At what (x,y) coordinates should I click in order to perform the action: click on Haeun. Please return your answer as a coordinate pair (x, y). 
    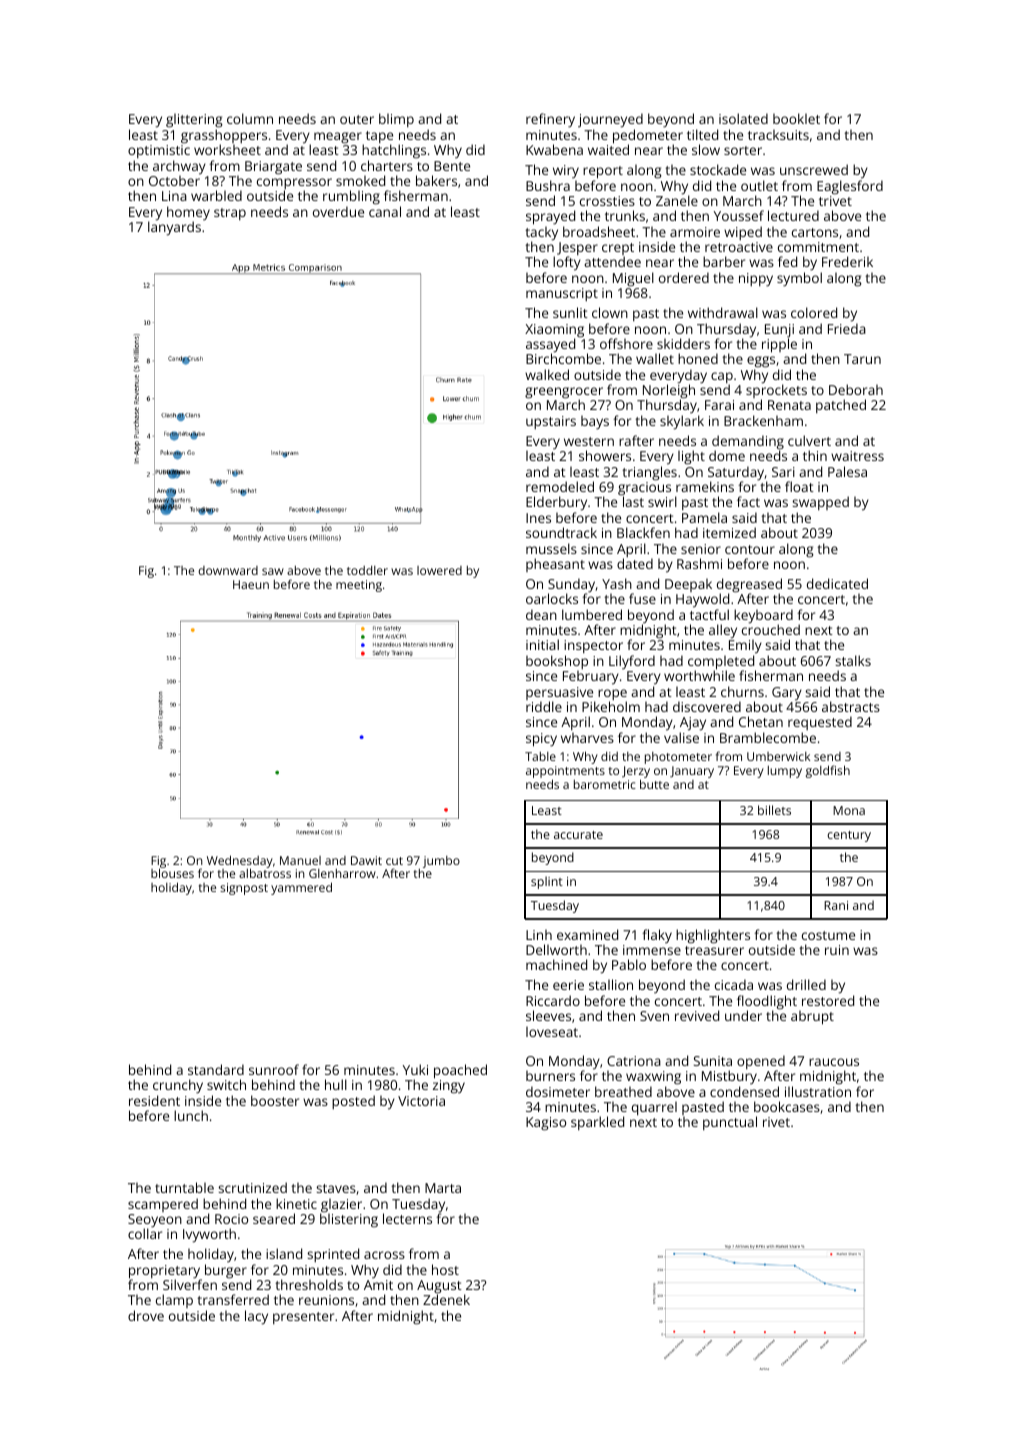
    Looking at the image, I should click on (251, 584).
